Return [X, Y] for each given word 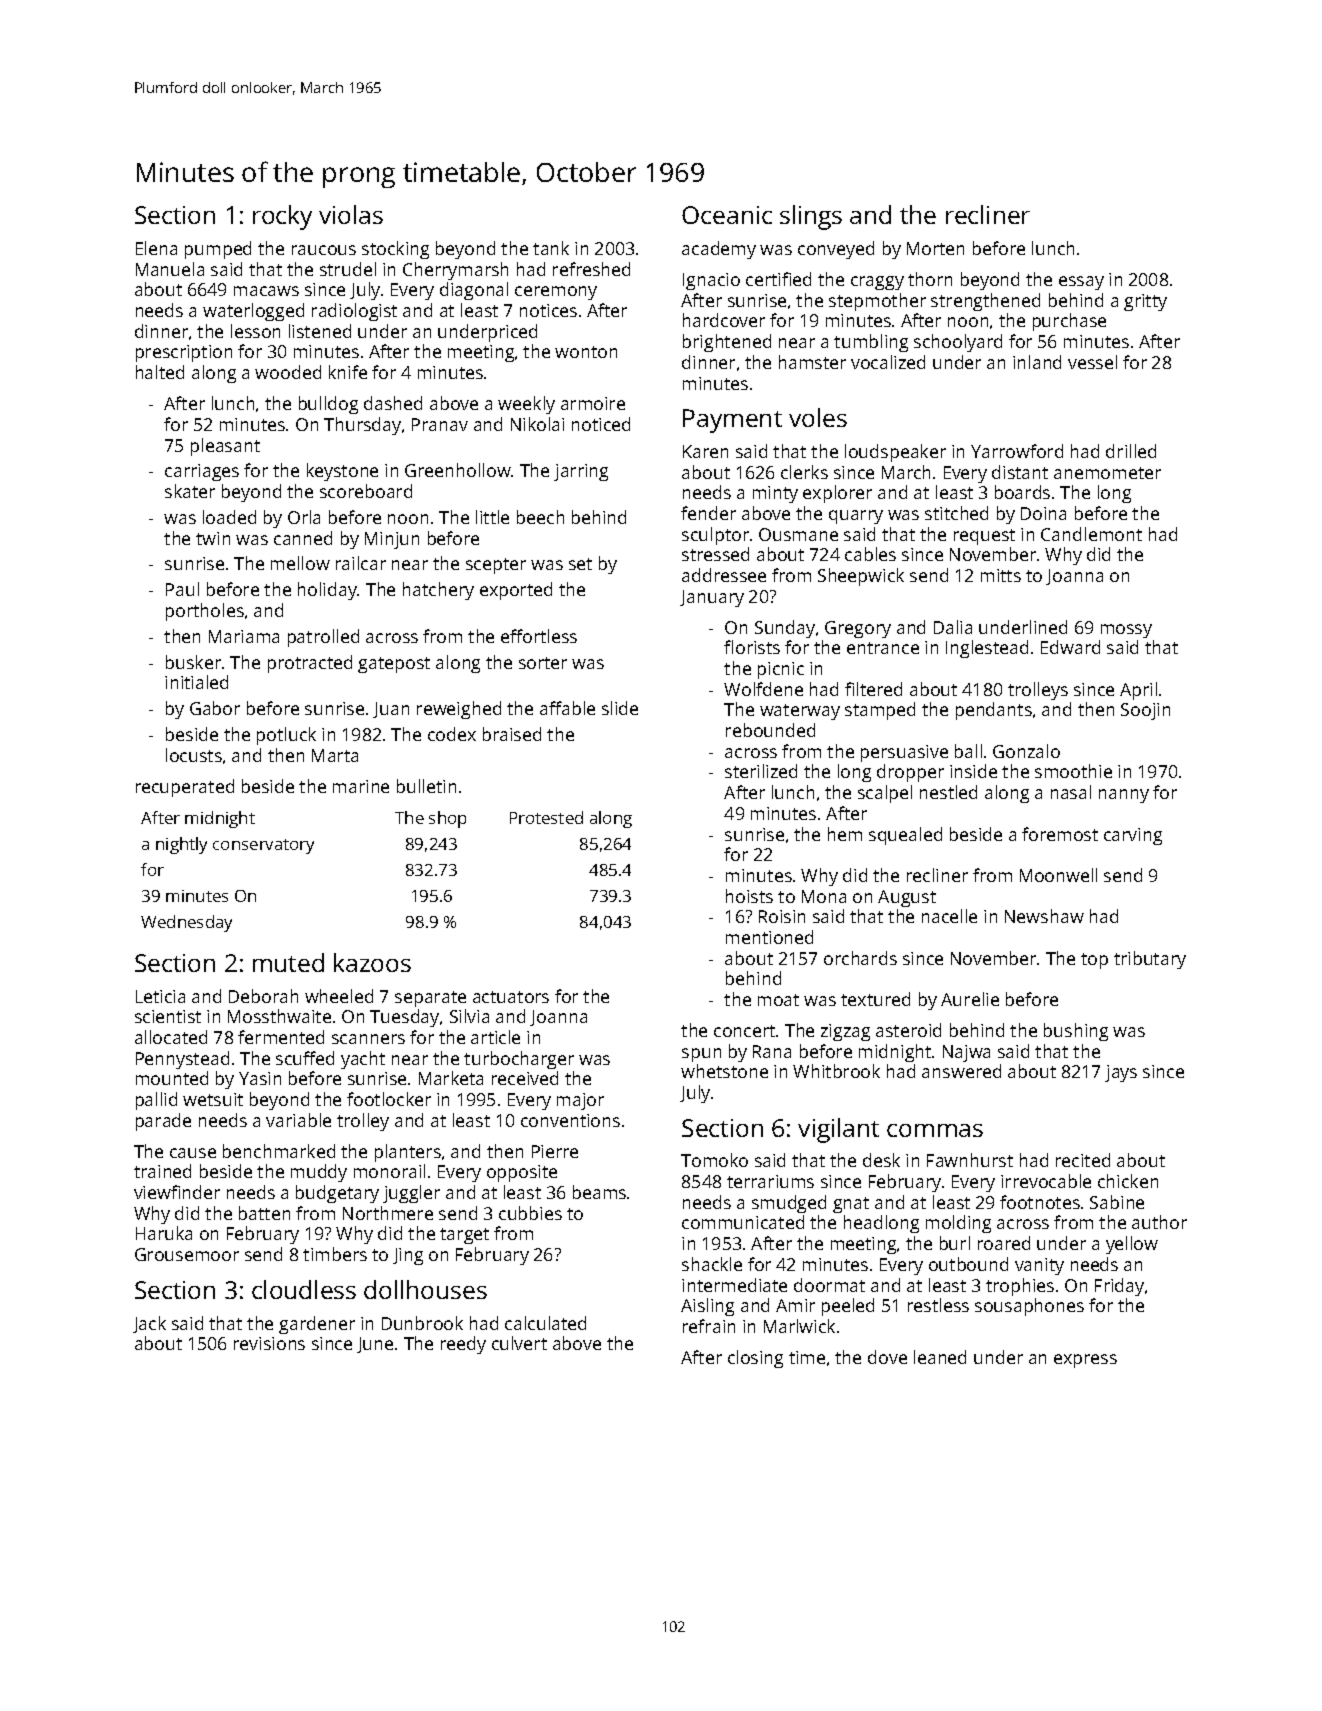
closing [755, 1359]
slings [811, 217]
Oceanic [727, 215]
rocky [282, 217]
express [1085, 1361]
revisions [269, 1343]
